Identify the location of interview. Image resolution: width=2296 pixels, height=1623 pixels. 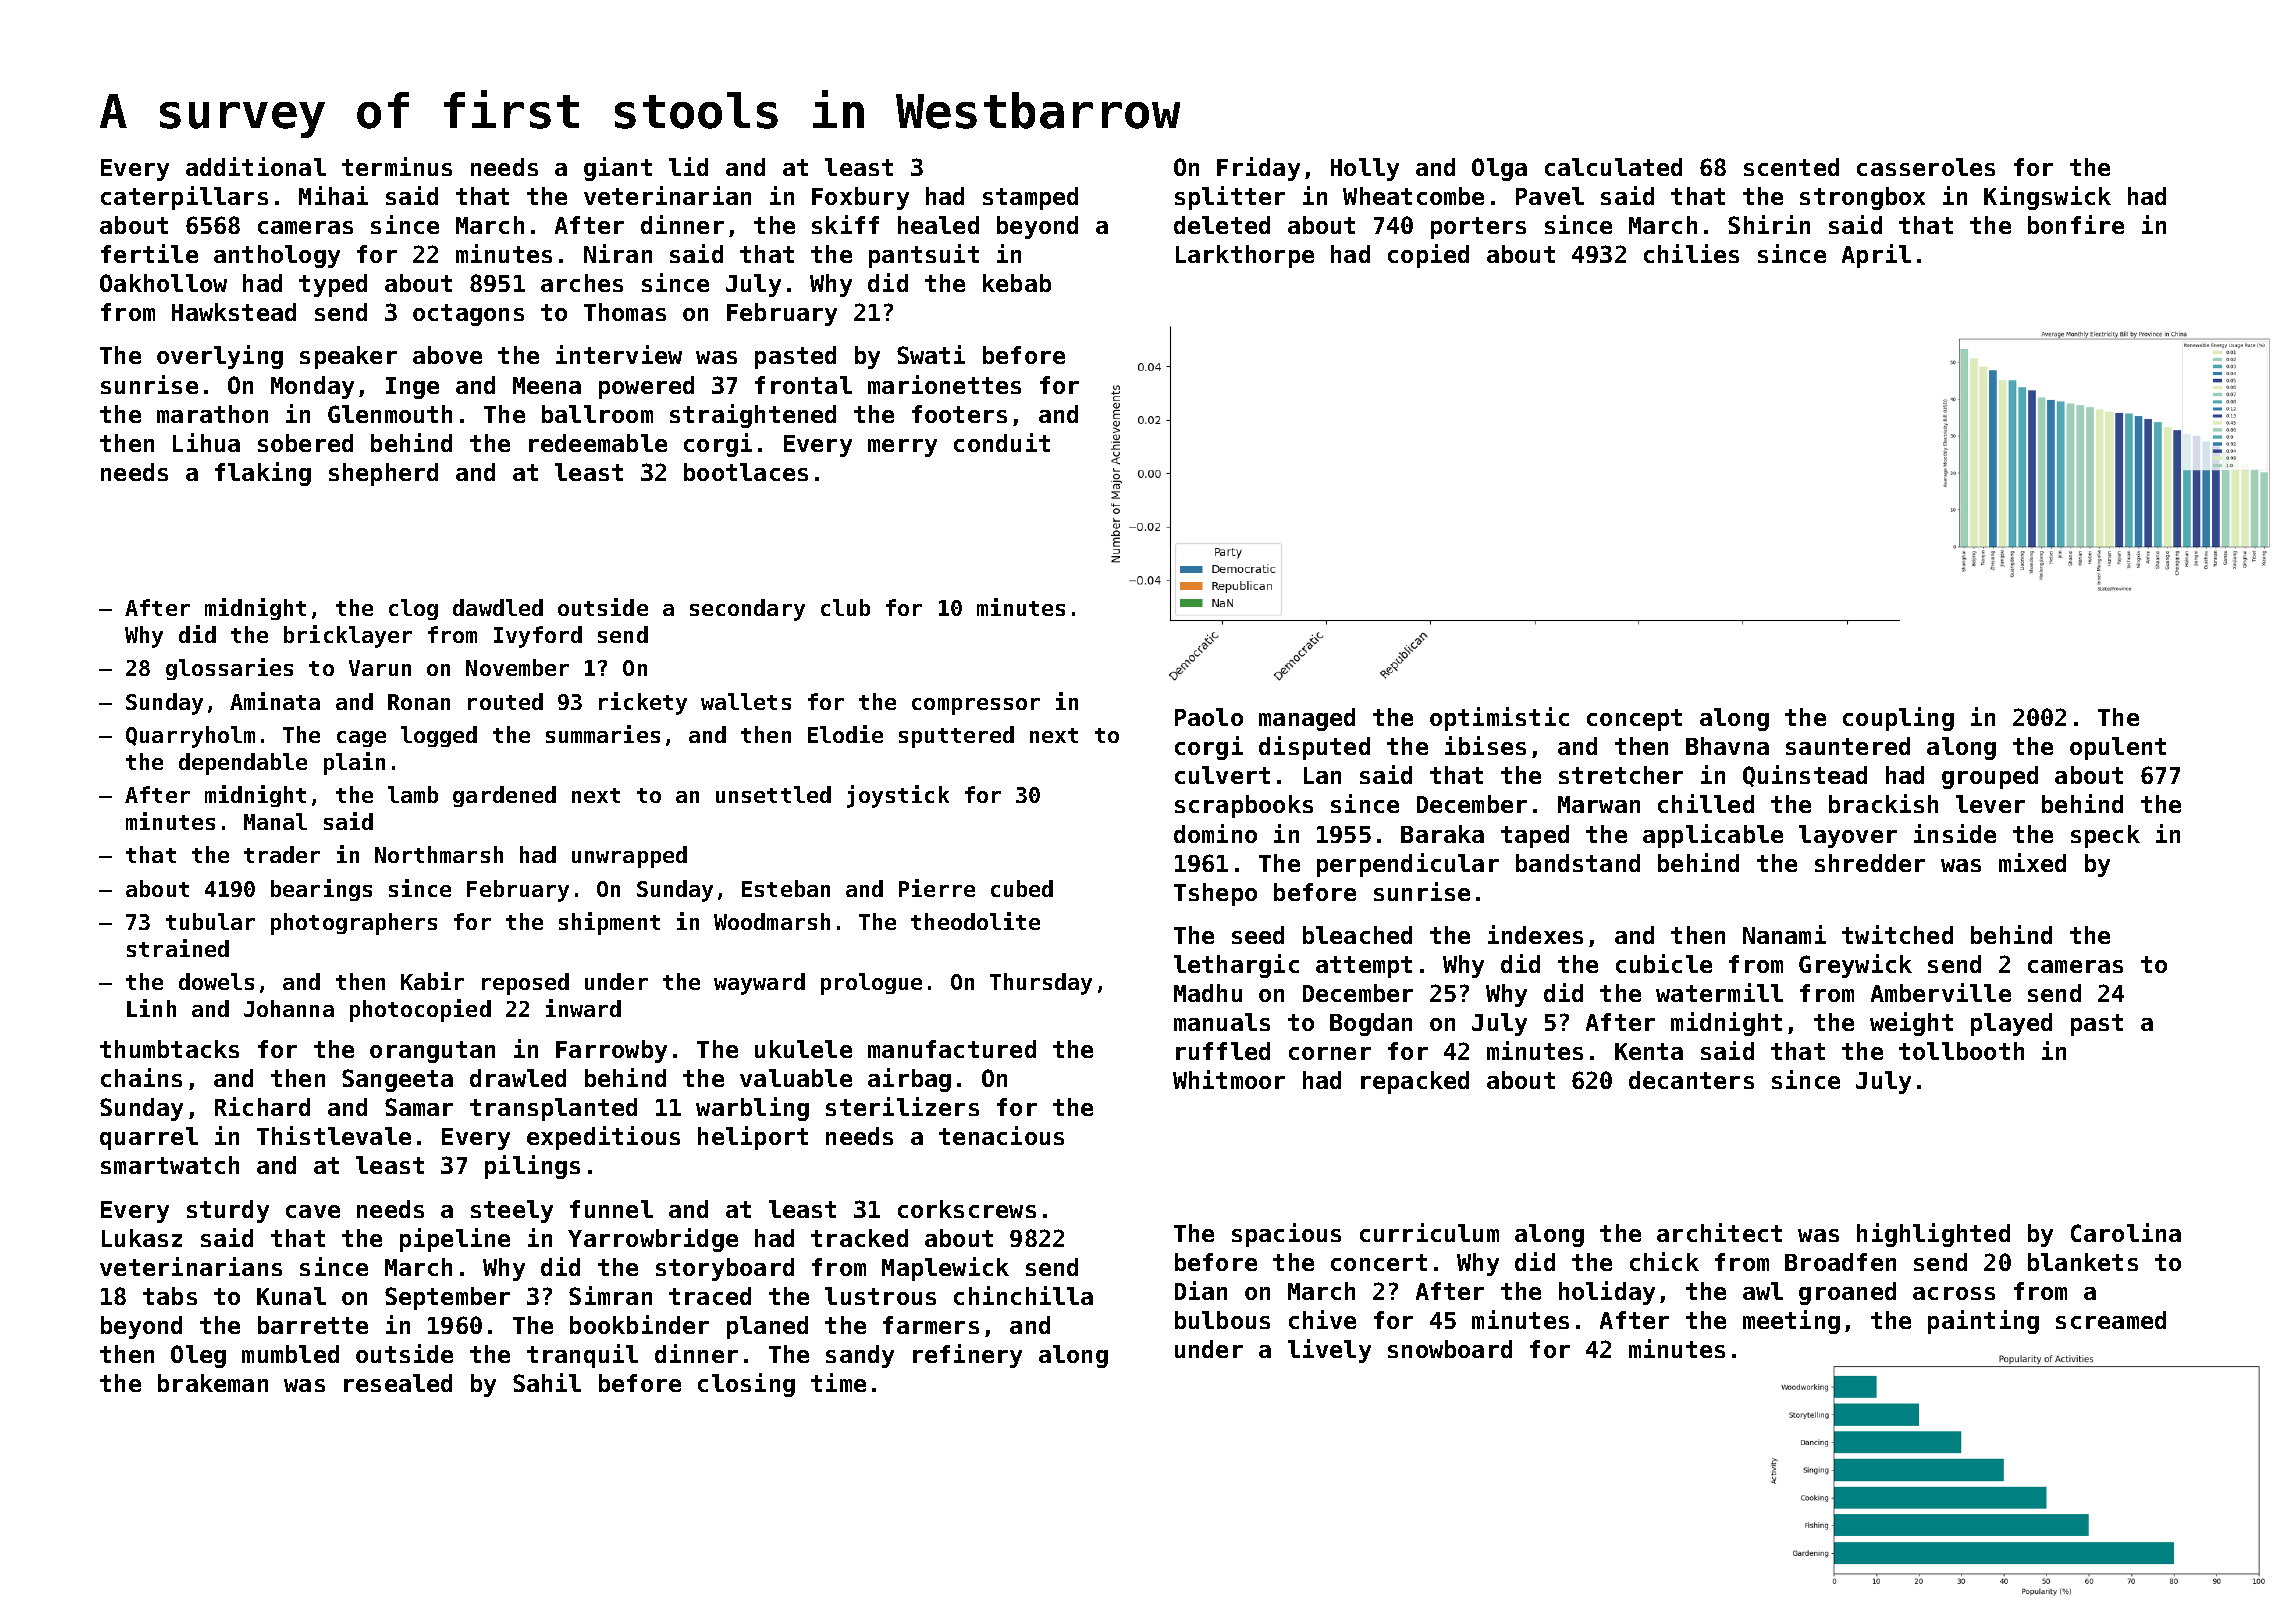
(619, 354).
